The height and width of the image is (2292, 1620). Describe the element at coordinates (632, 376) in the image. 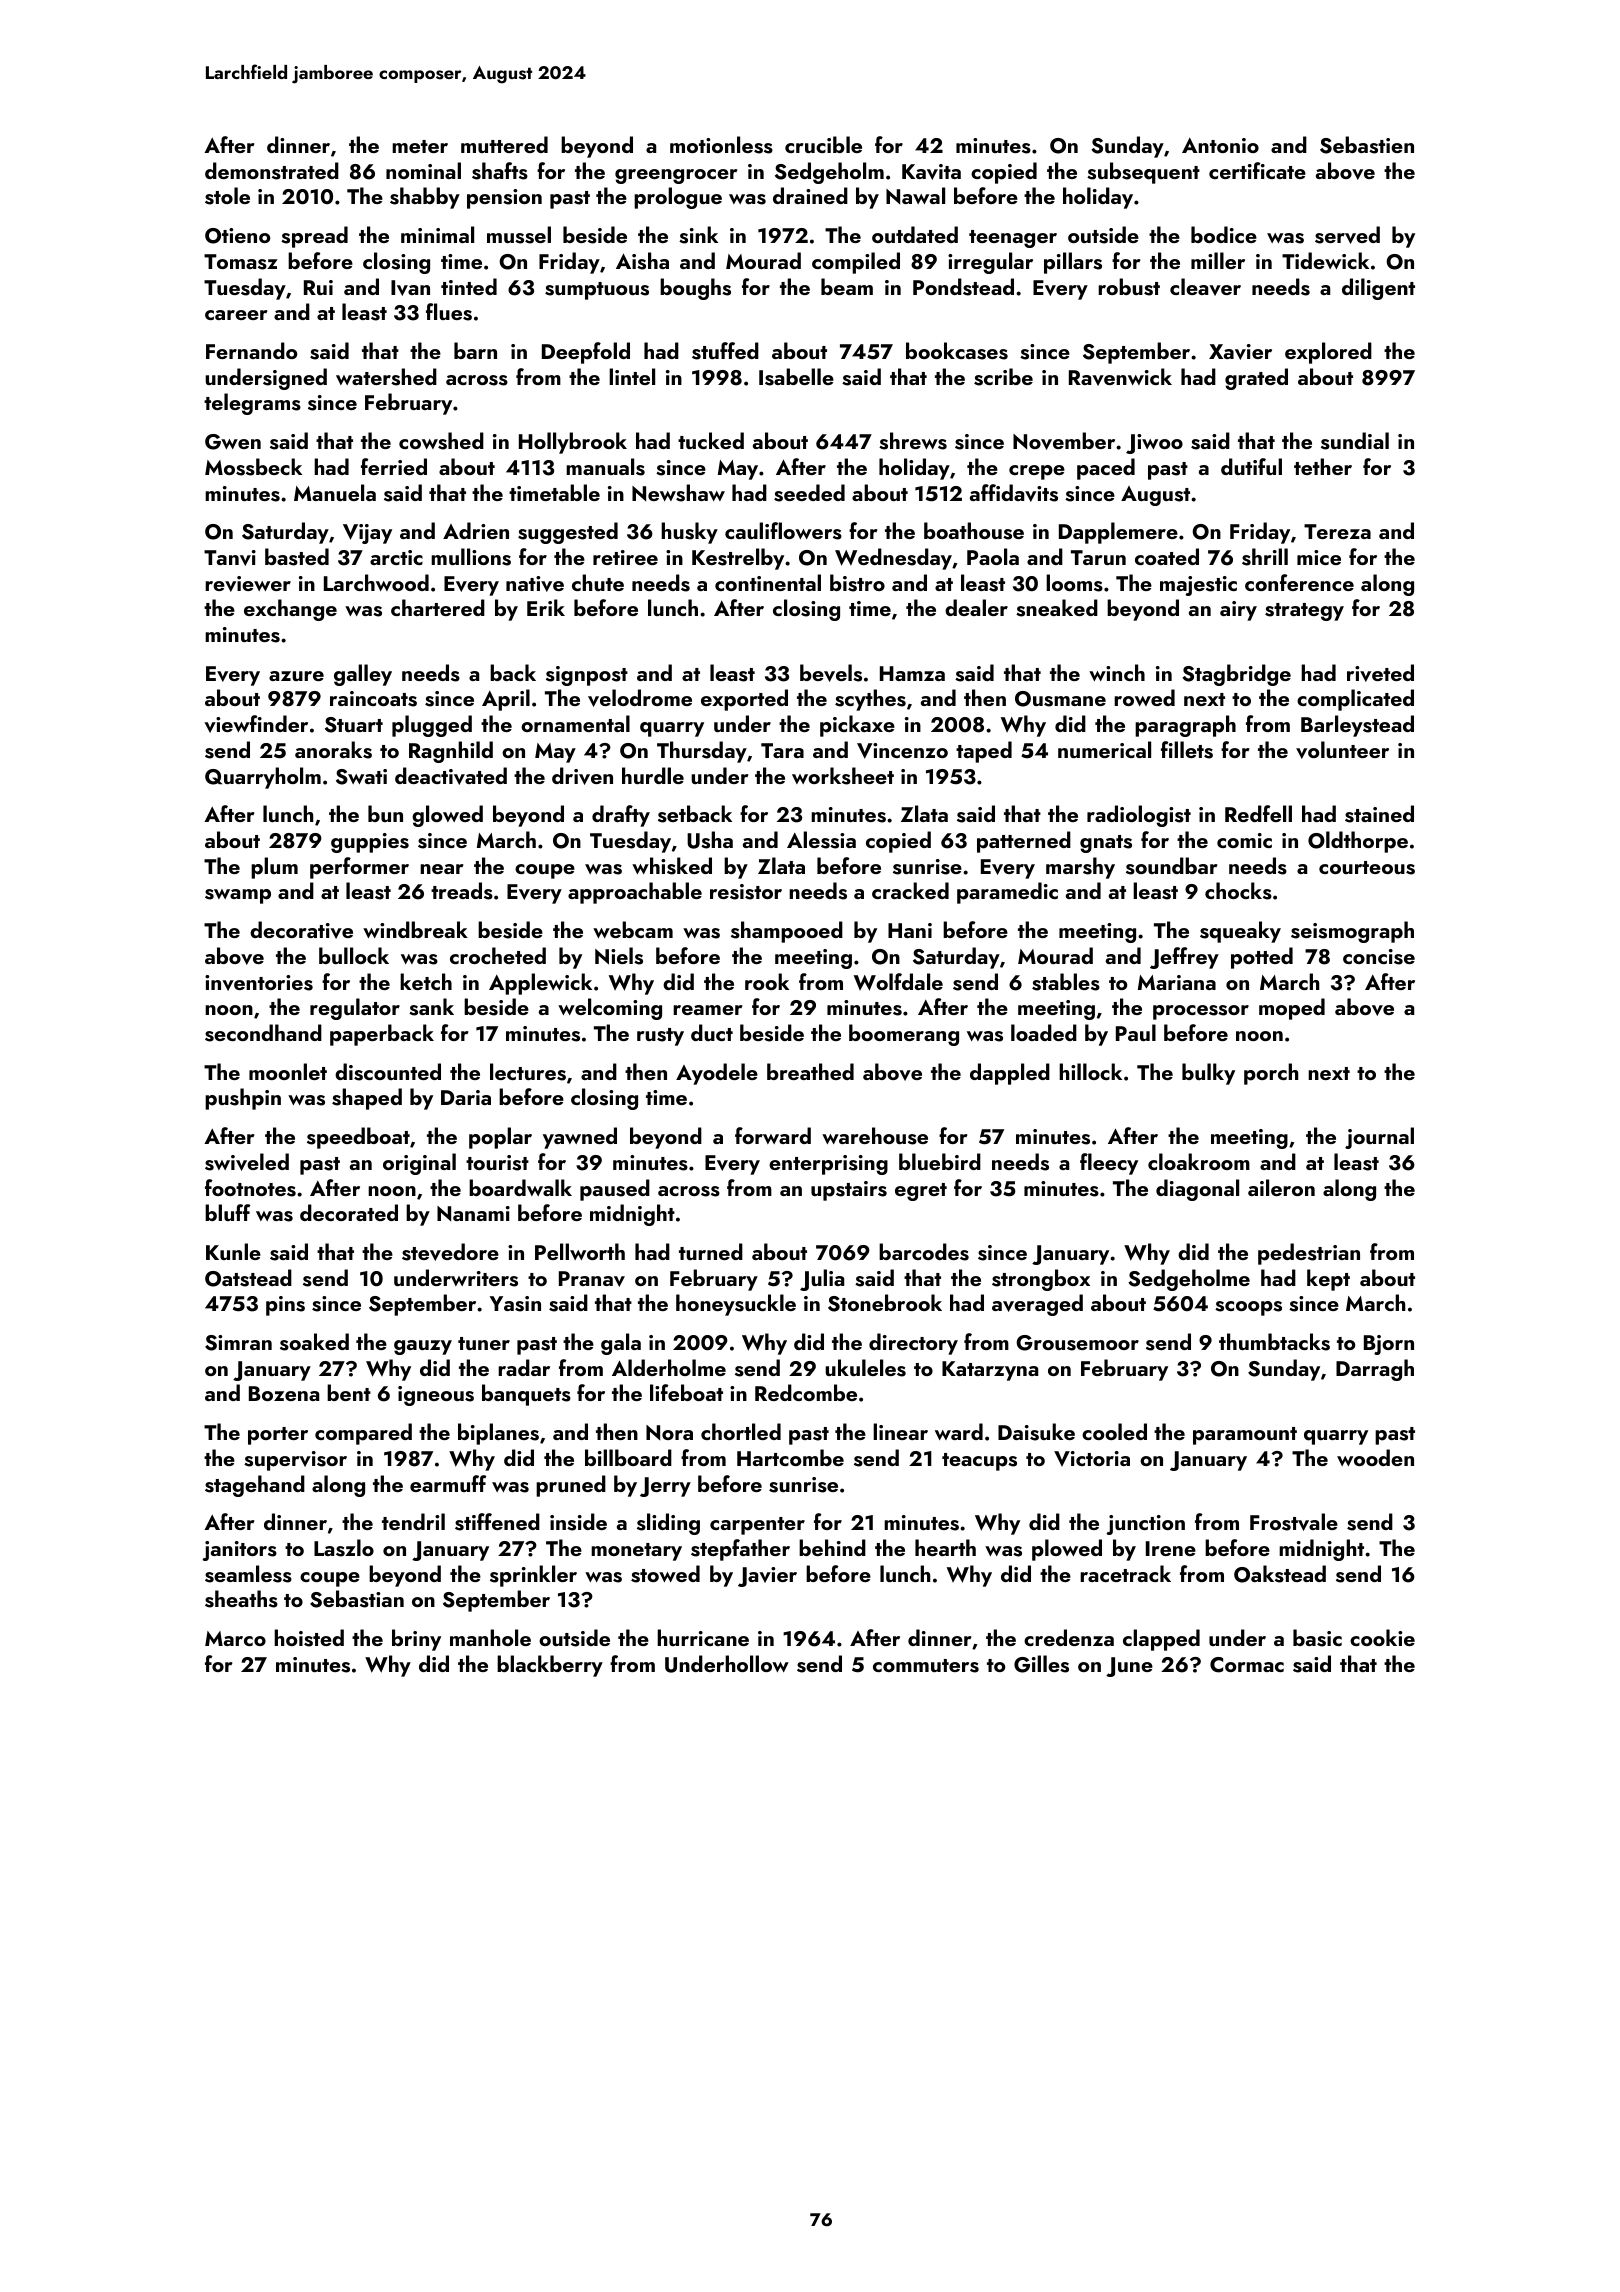

I see `lintel` at that location.
